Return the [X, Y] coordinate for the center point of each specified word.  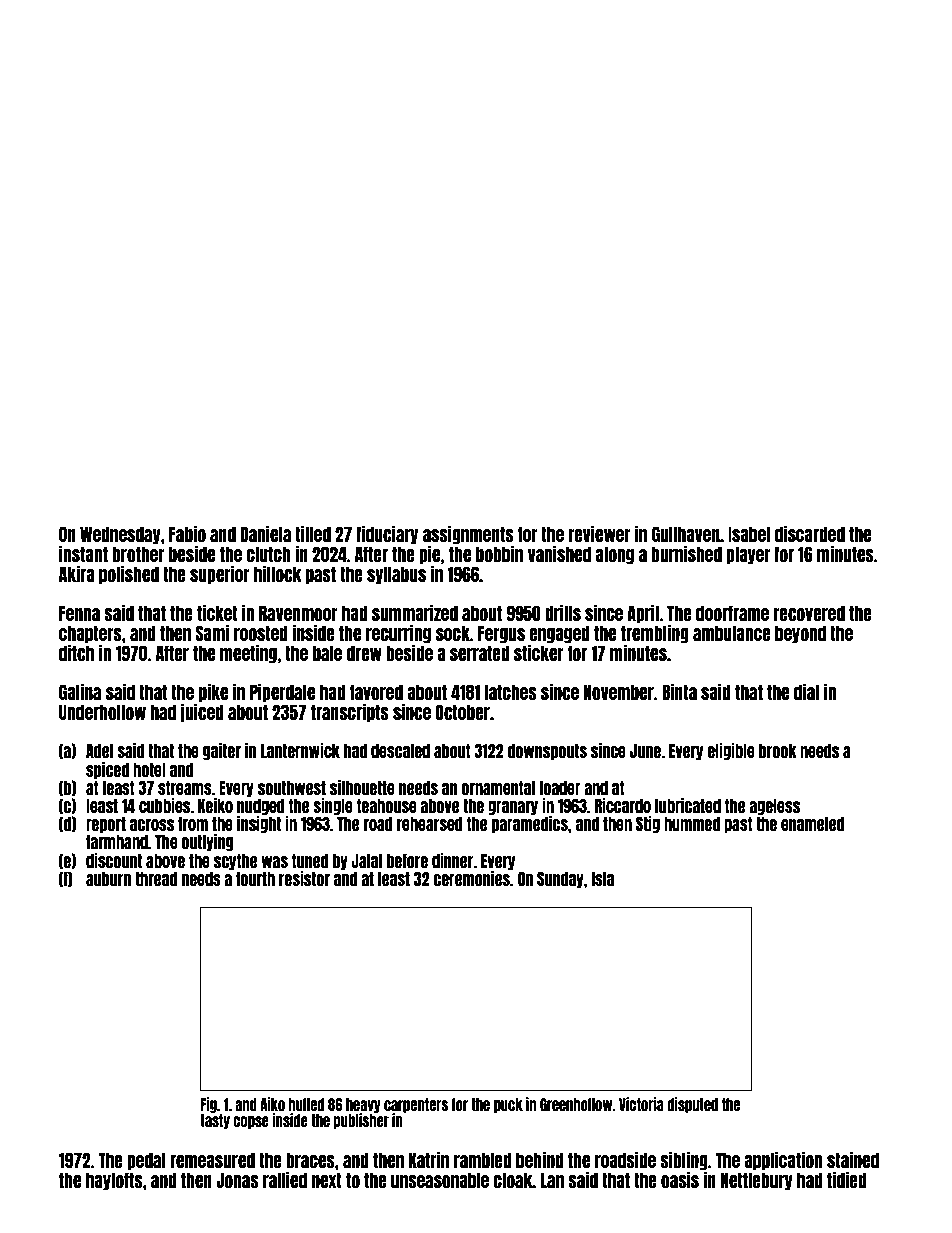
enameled [812, 824]
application [783, 1160]
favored [376, 692]
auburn [108, 879]
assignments [468, 534]
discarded [810, 533]
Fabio [187, 533]
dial [806, 691]
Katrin [429, 1159]
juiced [201, 712]
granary [513, 808]
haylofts [114, 1181]
